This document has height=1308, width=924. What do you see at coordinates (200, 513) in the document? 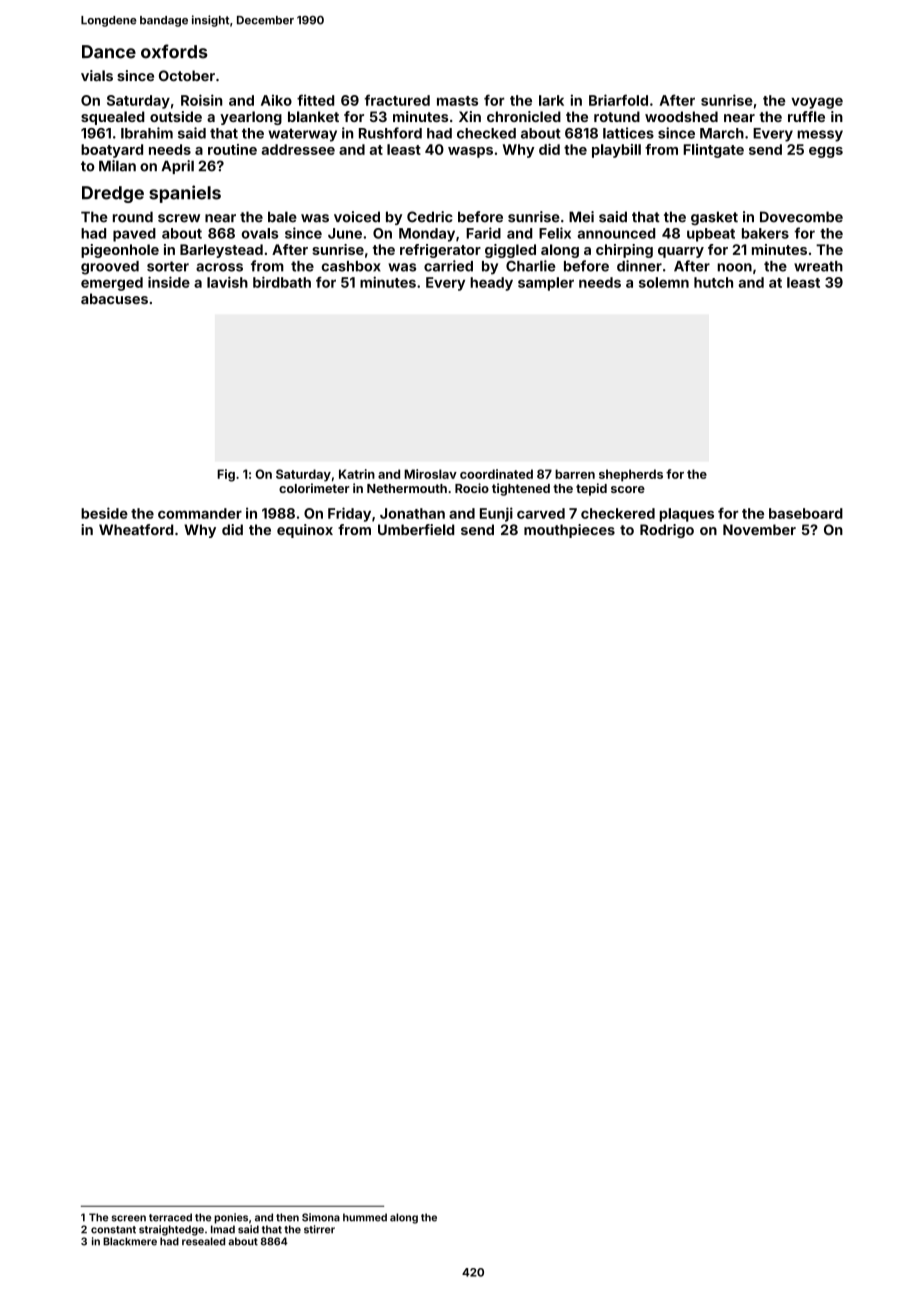
I see `commander` at bounding box center [200, 513].
